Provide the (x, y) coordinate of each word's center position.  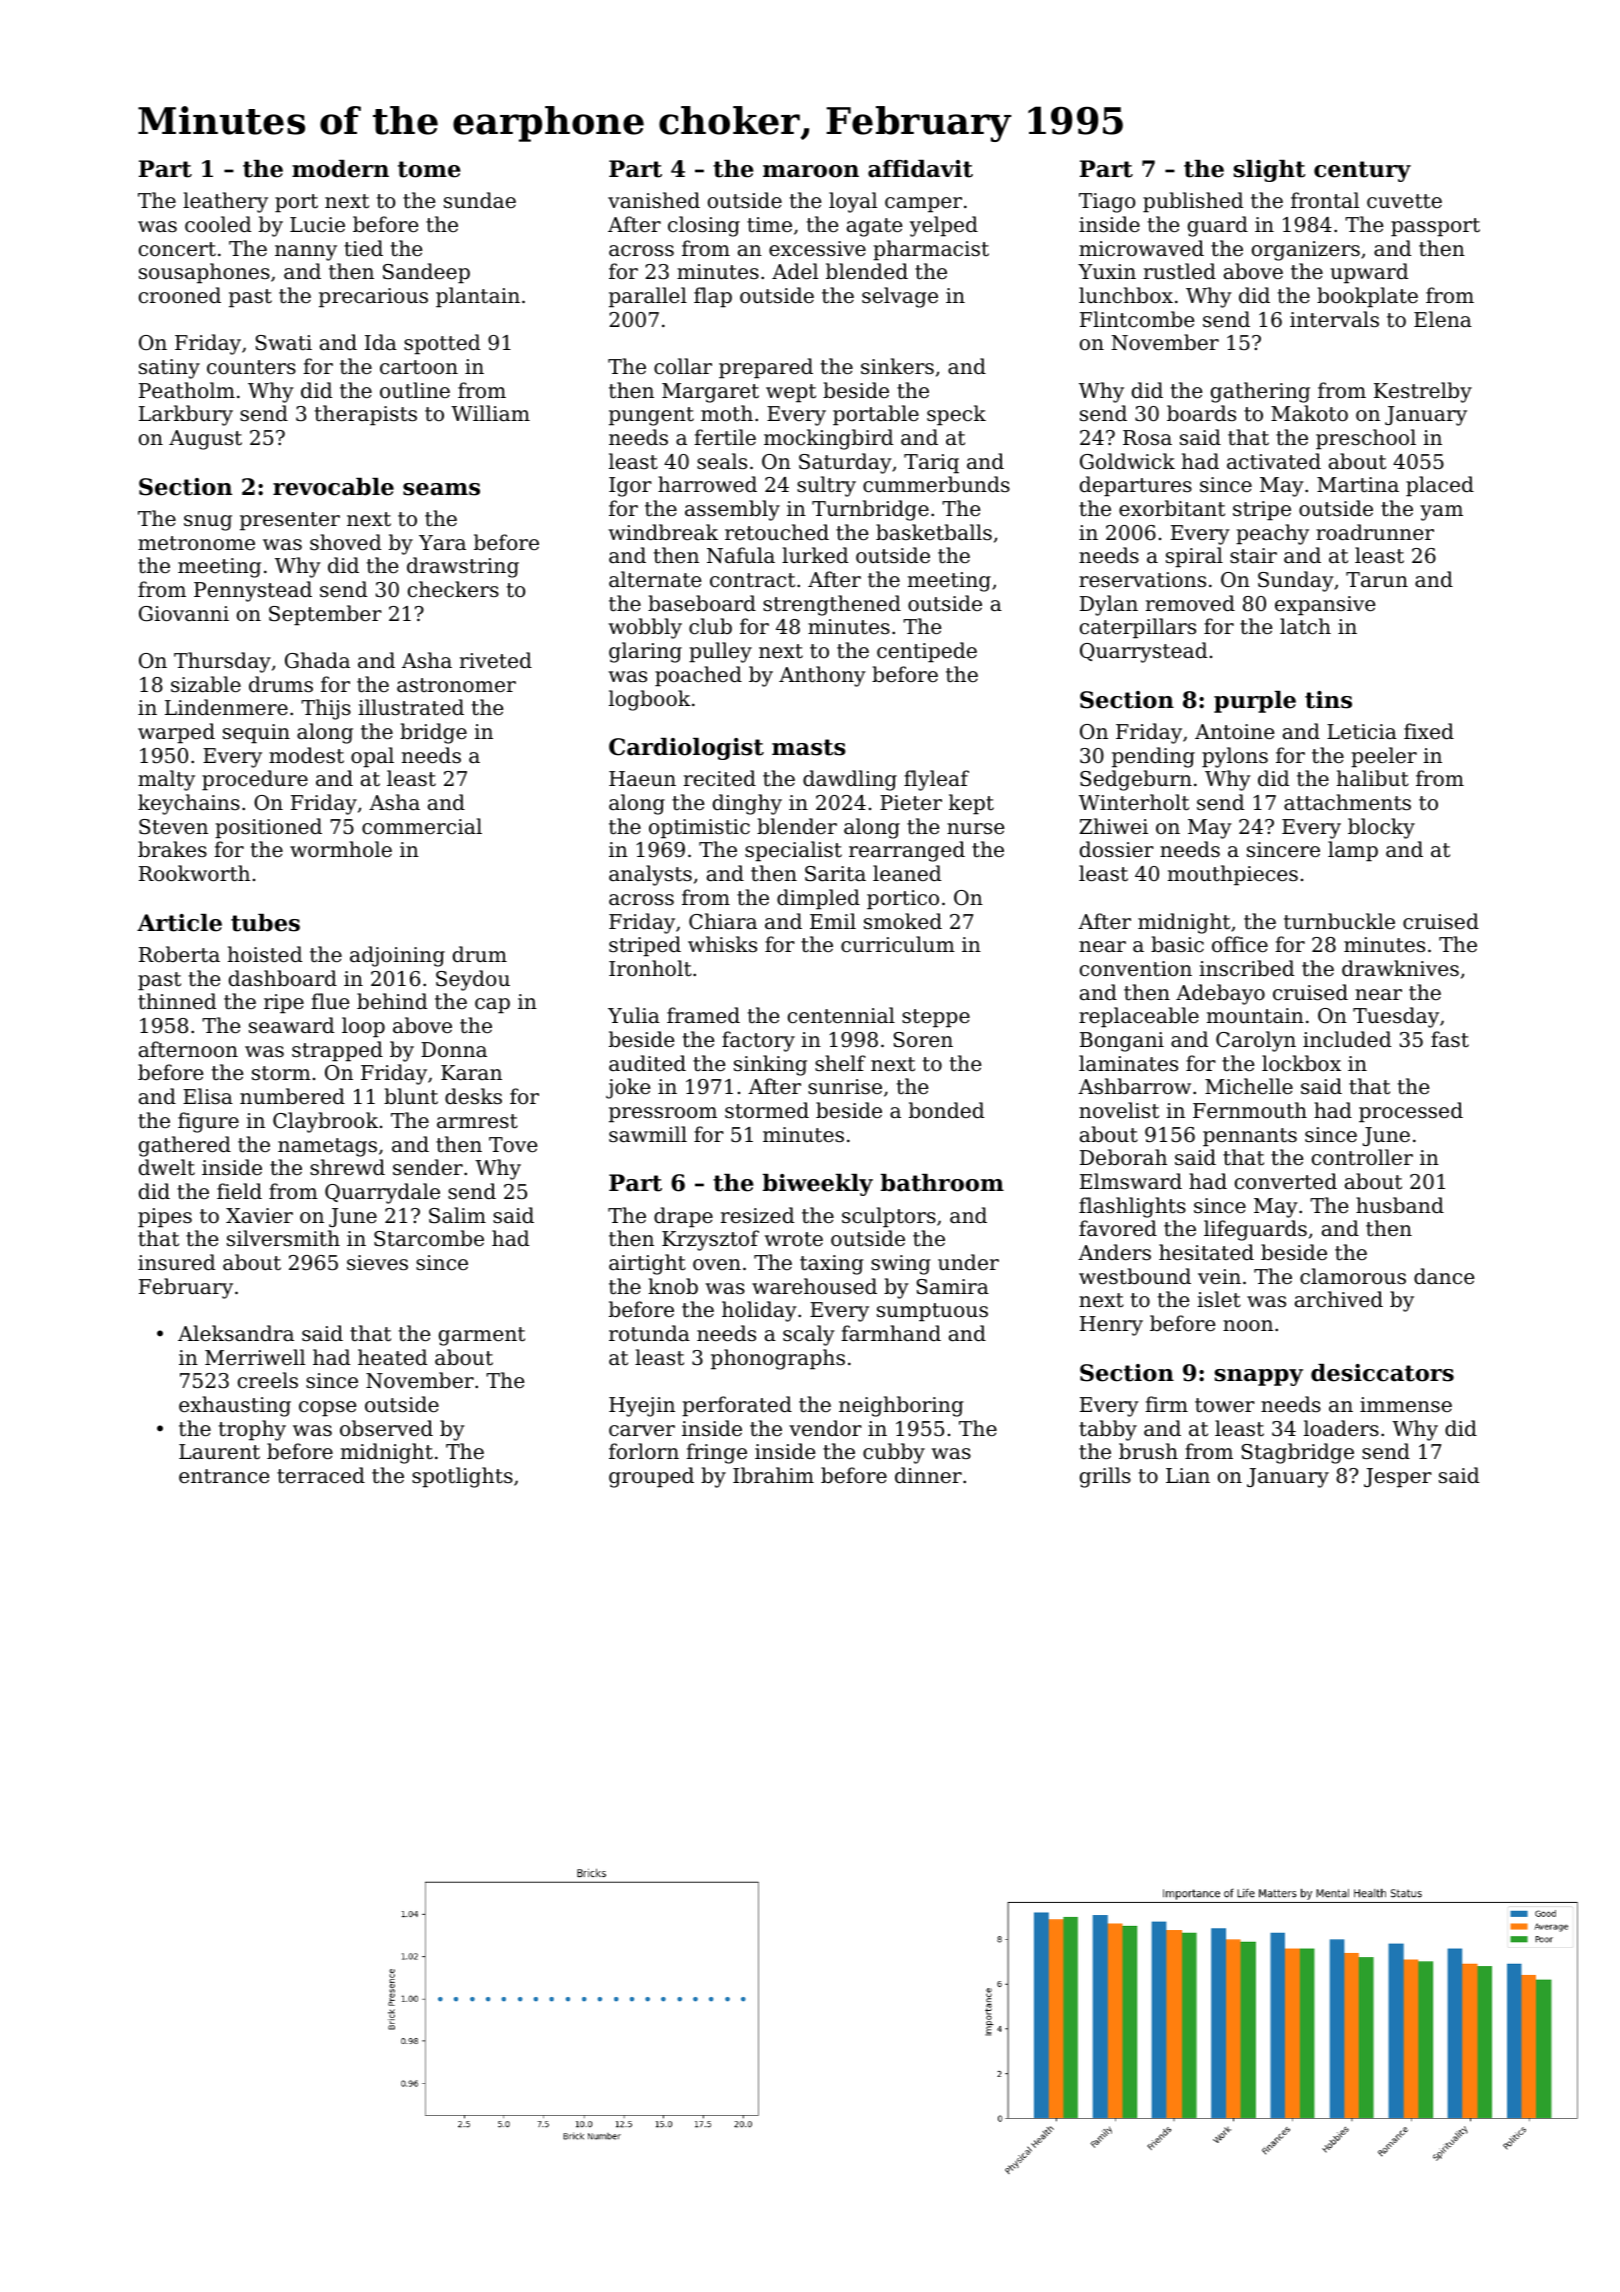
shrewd (347, 1167)
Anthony (822, 676)
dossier (1117, 849)
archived (1339, 1299)
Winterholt (1134, 802)
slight (1269, 171)
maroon (811, 171)
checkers (453, 589)
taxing (832, 1265)
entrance (224, 1476)
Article (179, 923)
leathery (225, 202)
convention (1136, 969)
